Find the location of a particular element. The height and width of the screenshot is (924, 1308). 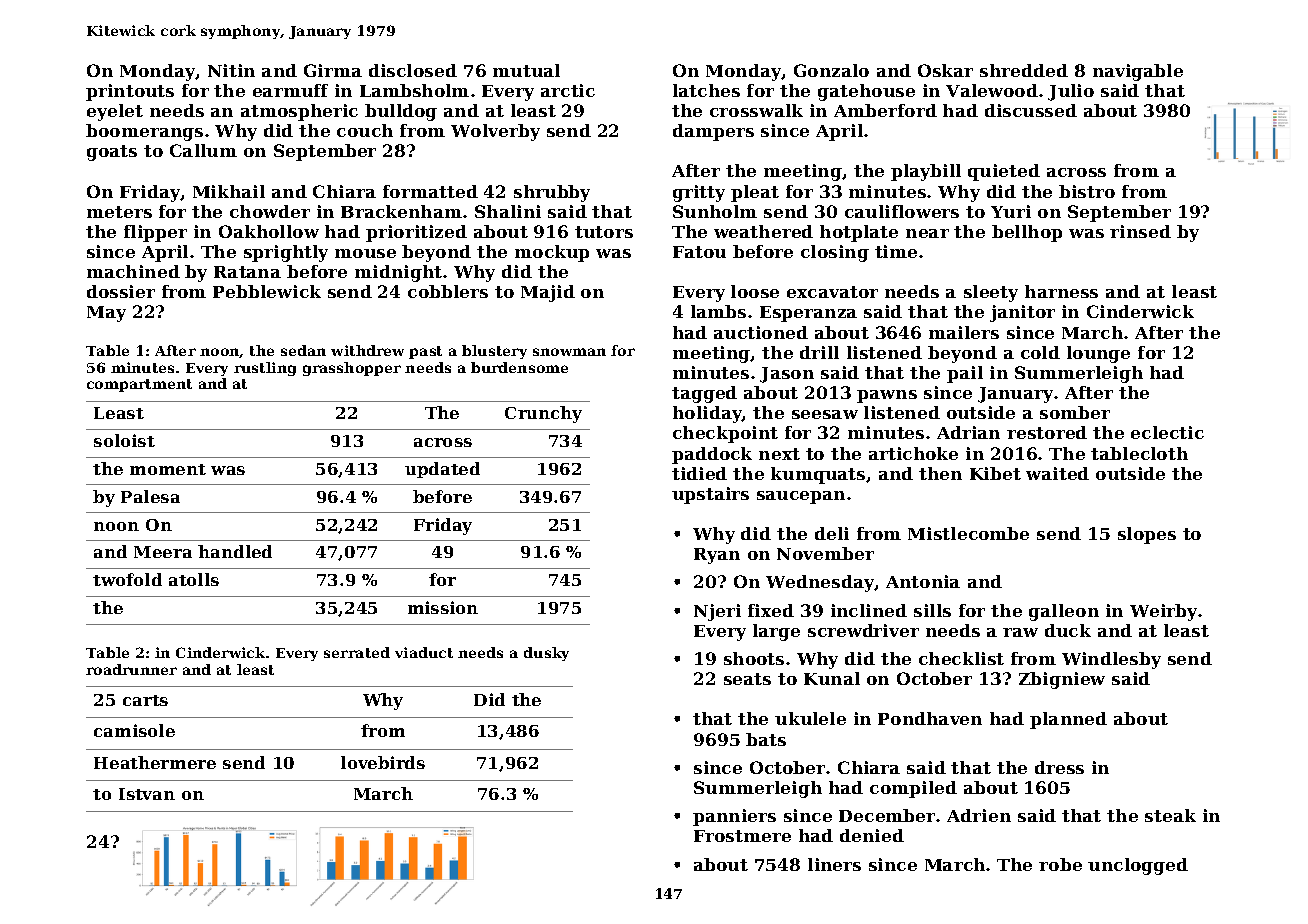

Adrian is located at coordinates (968, 432).
